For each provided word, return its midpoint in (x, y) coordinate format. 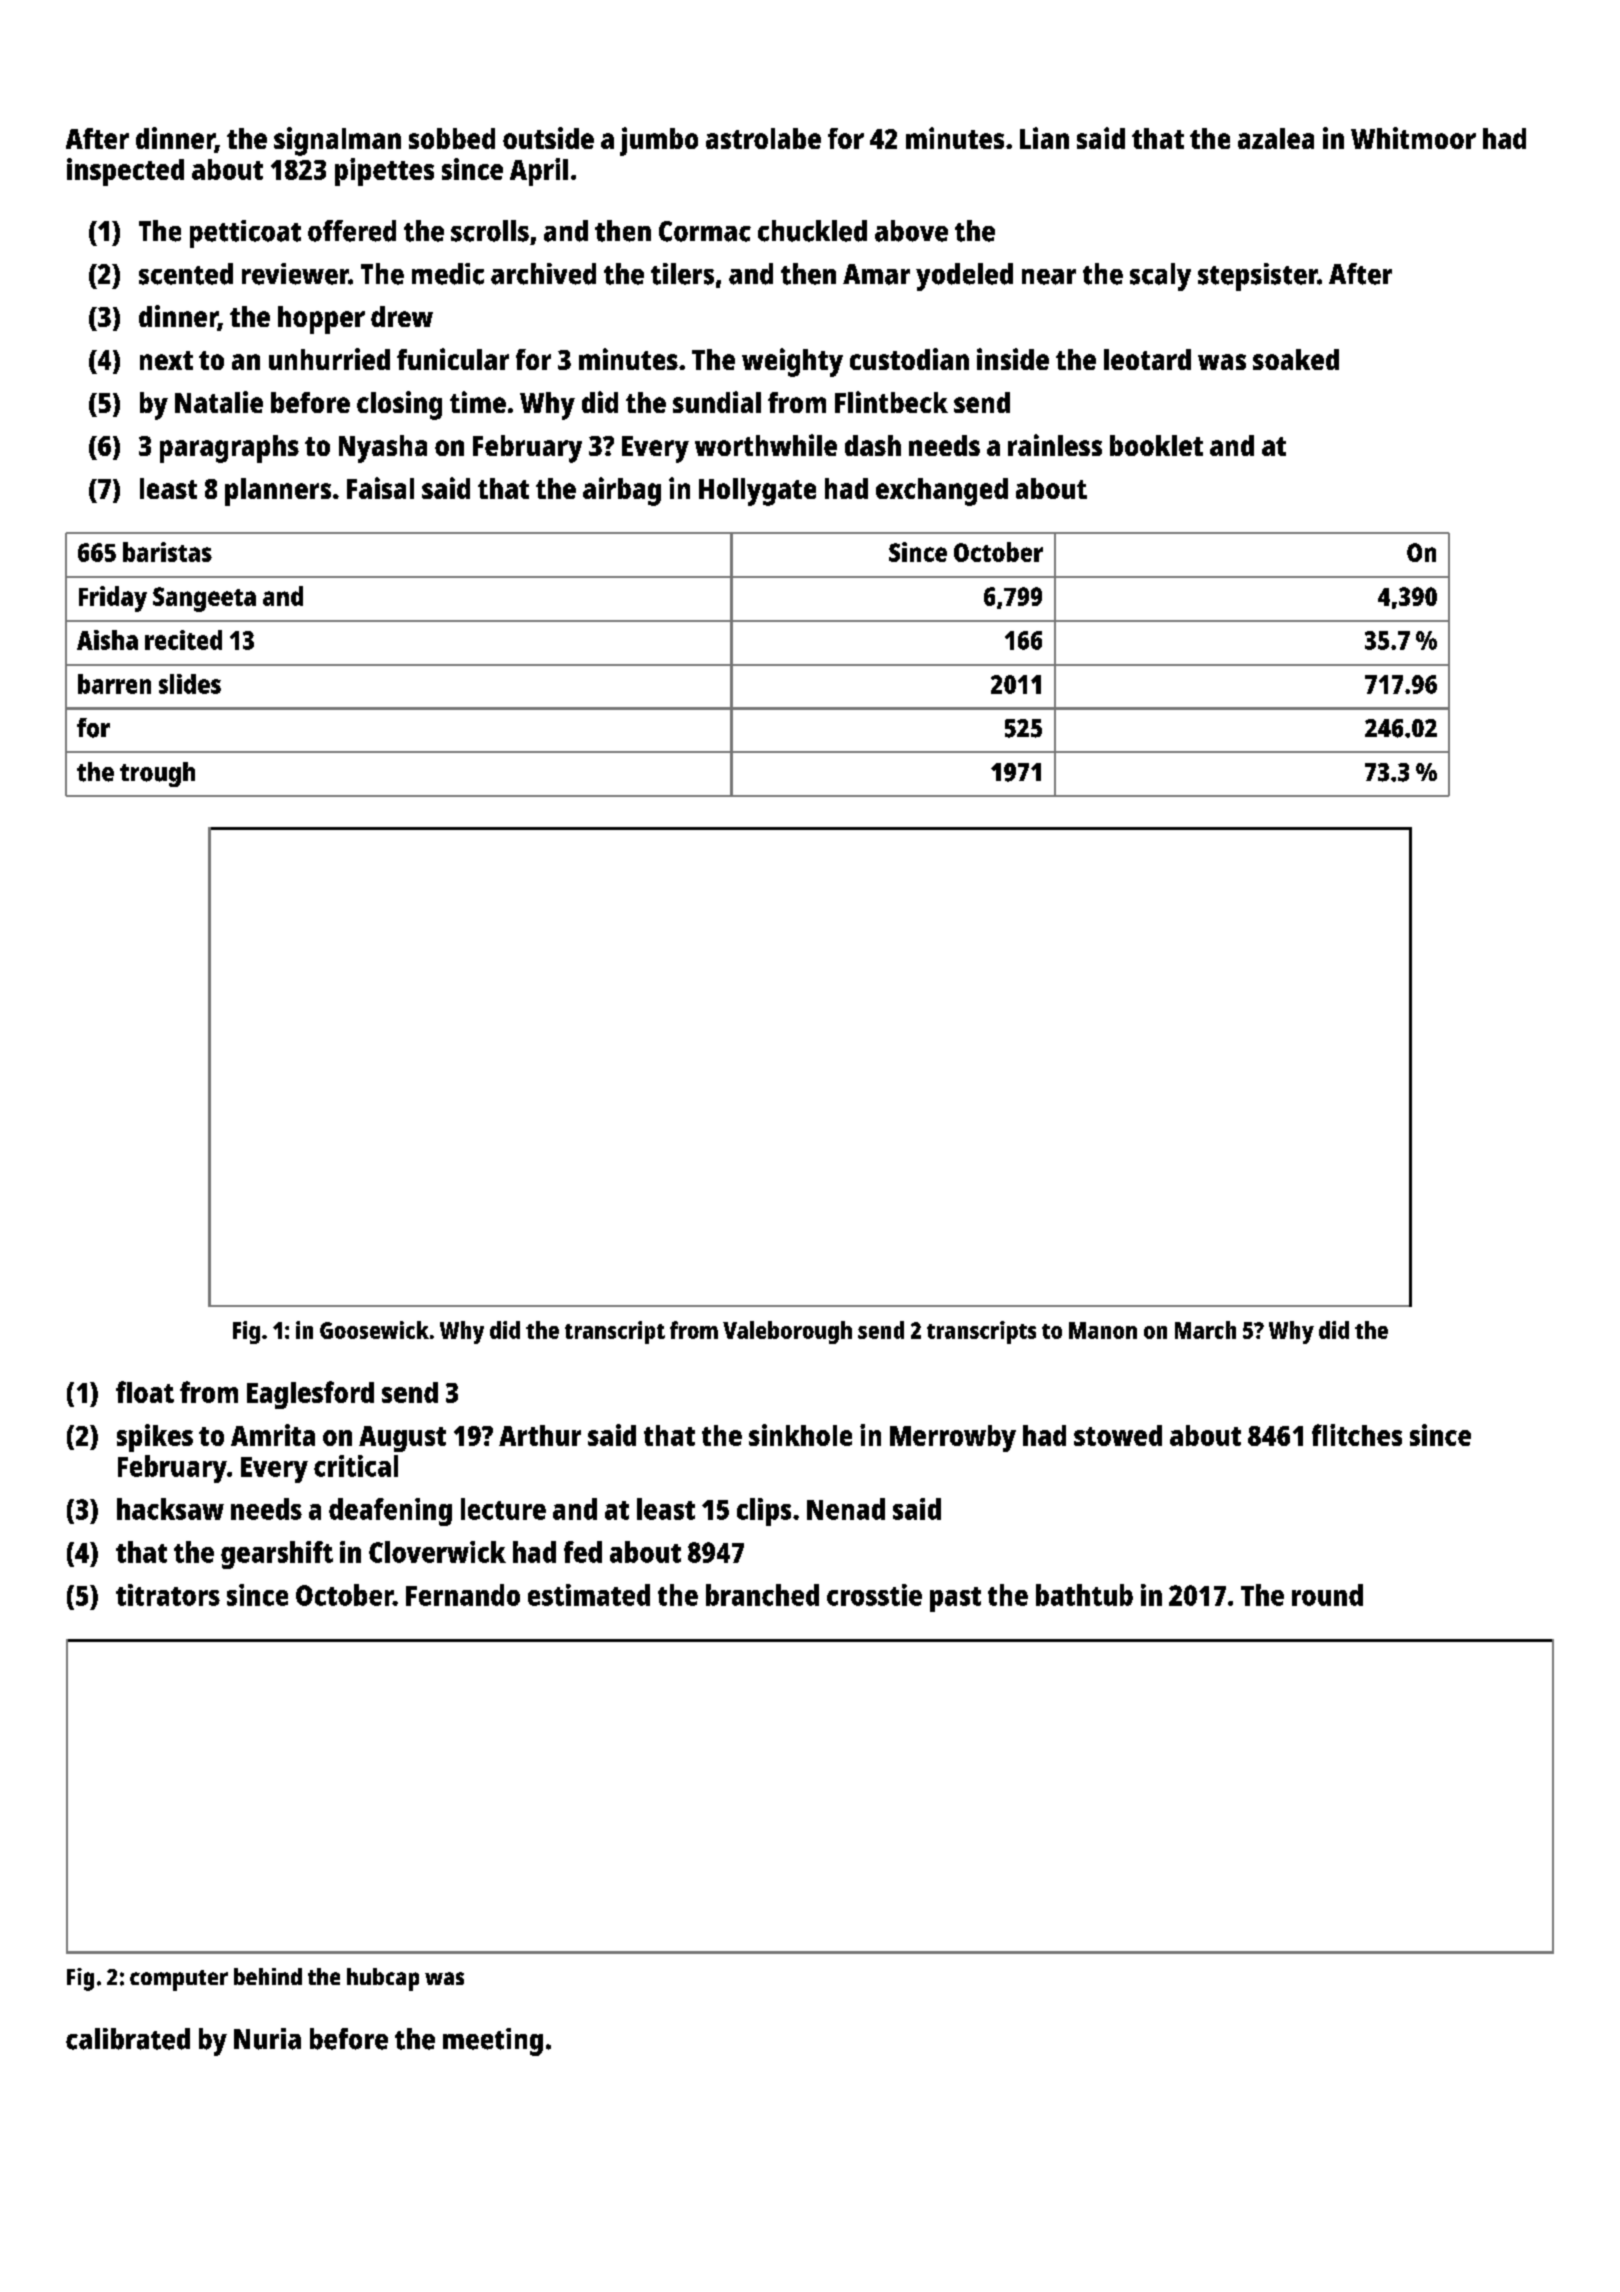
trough (157, 774)
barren (114, 684)
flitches (1357, 1435)
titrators (168, 1595)
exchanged (942, 492)
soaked (1296, 359)
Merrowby (953, 1438)
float (145, 1392)
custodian (909, 359)
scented (186, 274)
